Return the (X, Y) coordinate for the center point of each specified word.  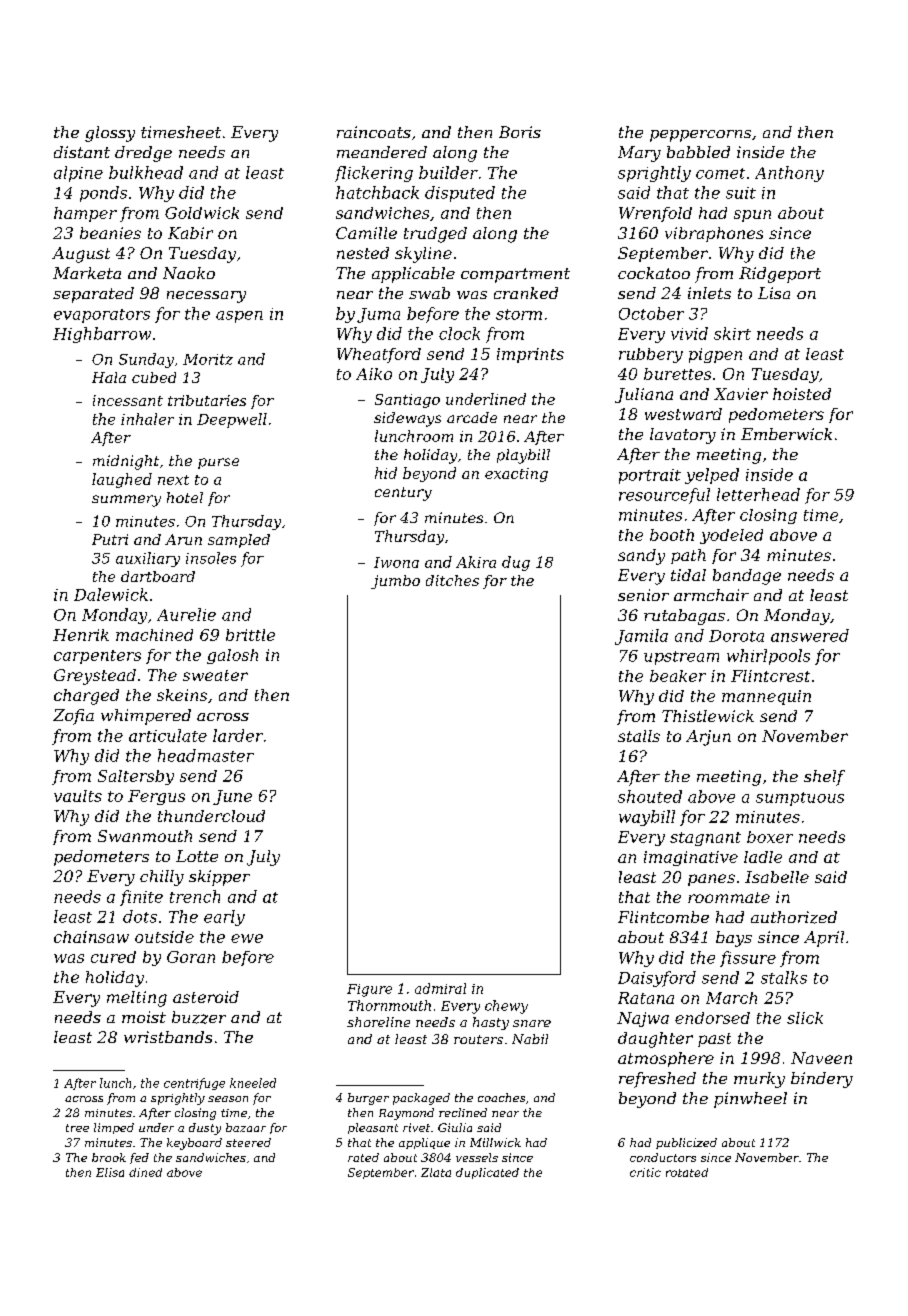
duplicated (487, 1173)
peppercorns (700, 136)
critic (645, 1172)
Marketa (87, 273)
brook (109, 1157)
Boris (520, 132)
